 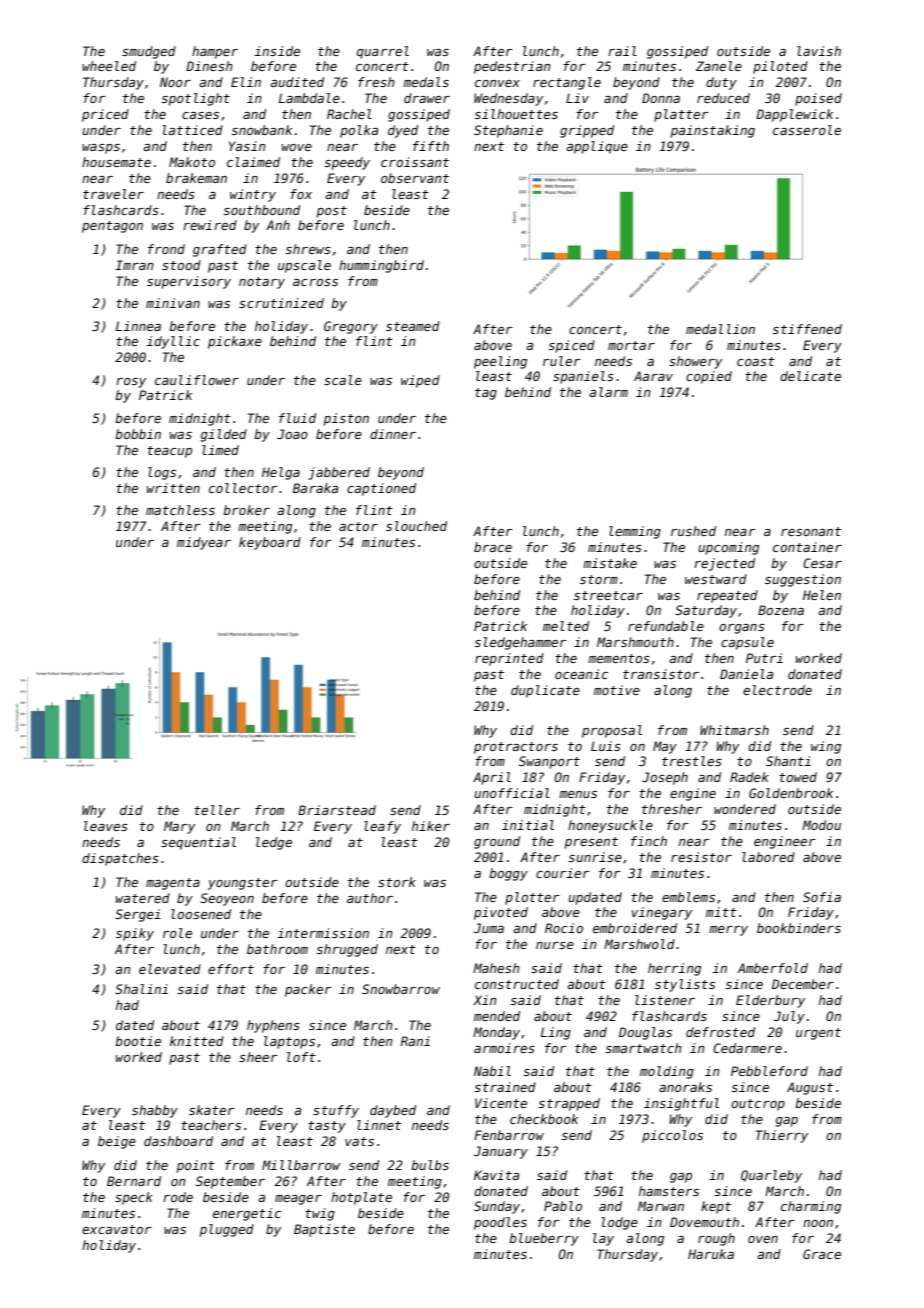 What do you see at coordinates (215, 52) in the document?
I see `hamper` at bounding box center [215, 52].
